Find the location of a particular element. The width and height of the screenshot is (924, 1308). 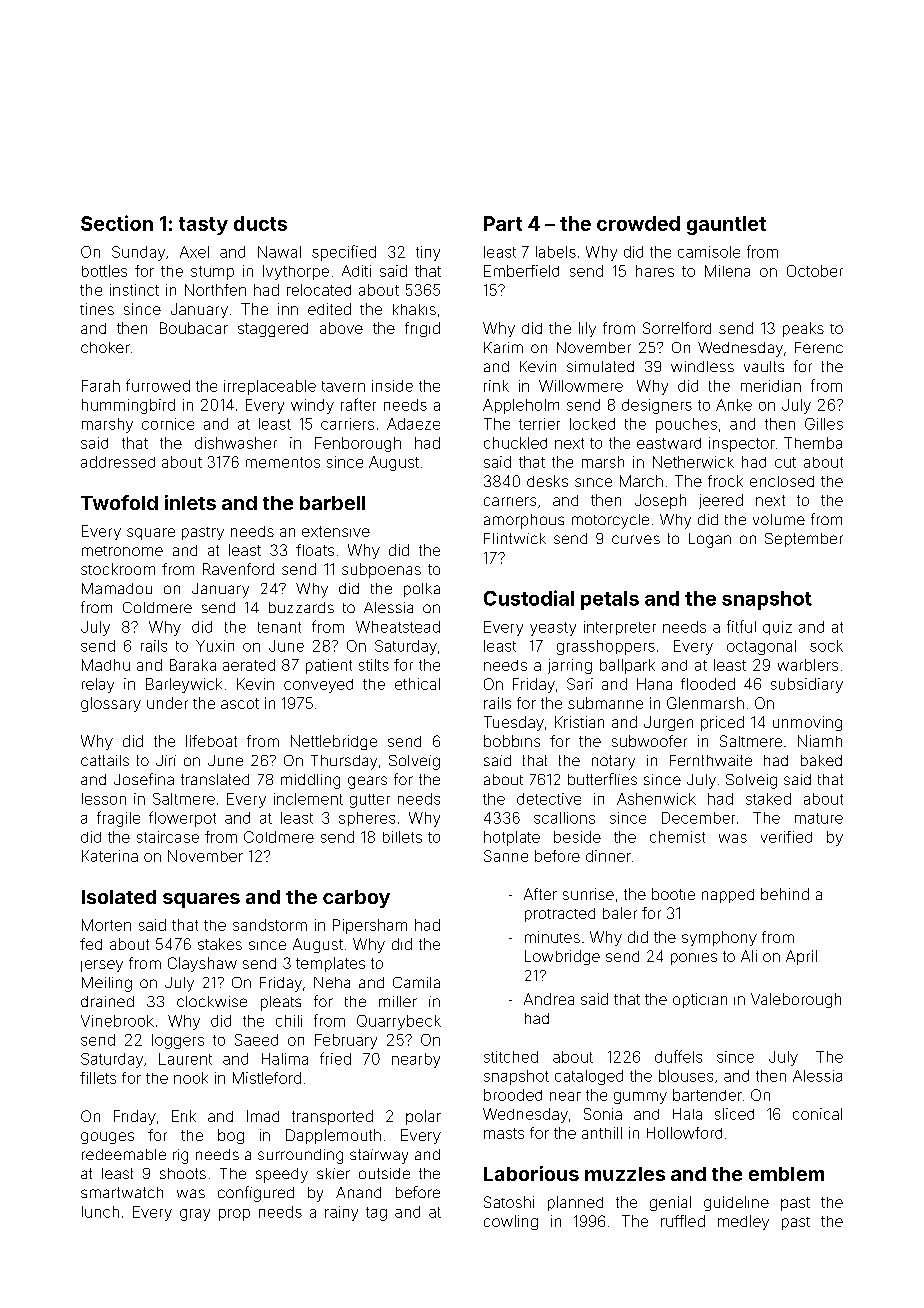

inside is located at coordinates (392, 386).
